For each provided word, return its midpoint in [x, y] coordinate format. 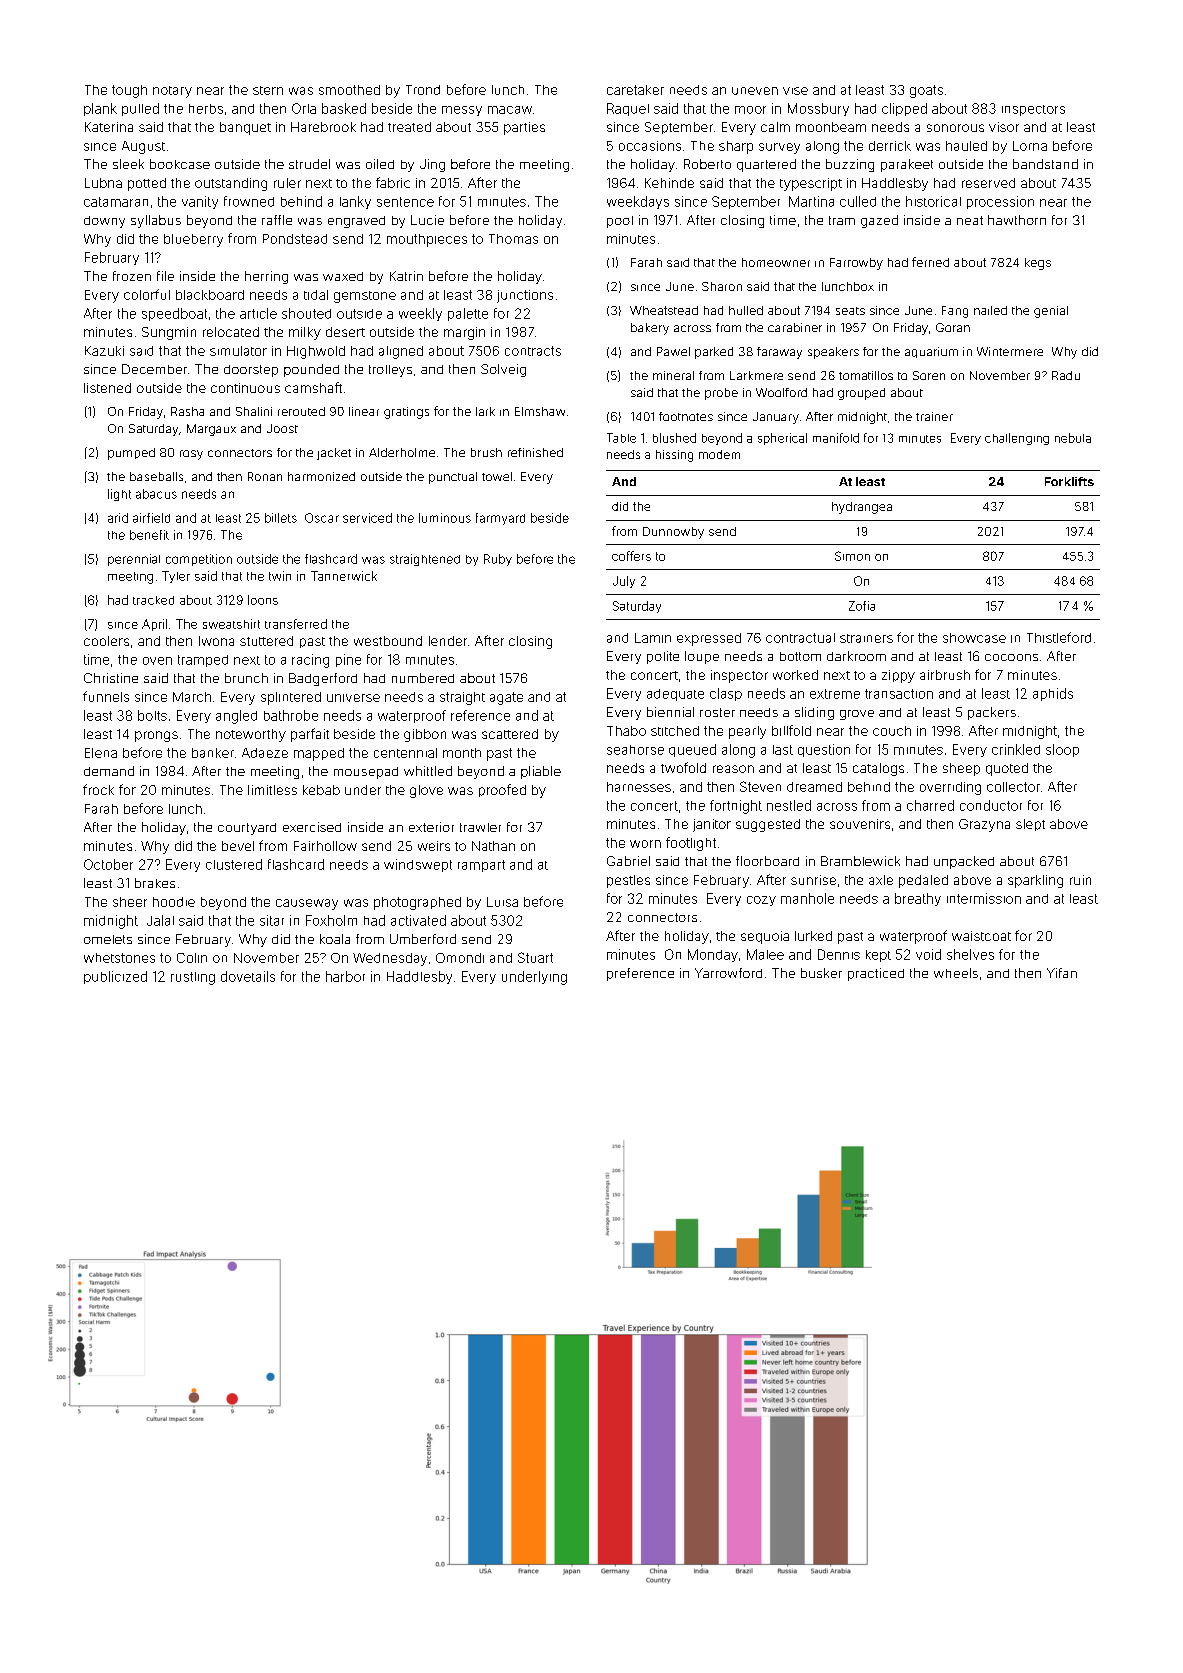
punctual [453, 478]
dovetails [248, 976]
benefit [149, 535]
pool [620, 222]
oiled [380, 164]
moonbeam [831, 127]
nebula [1073, 438]
